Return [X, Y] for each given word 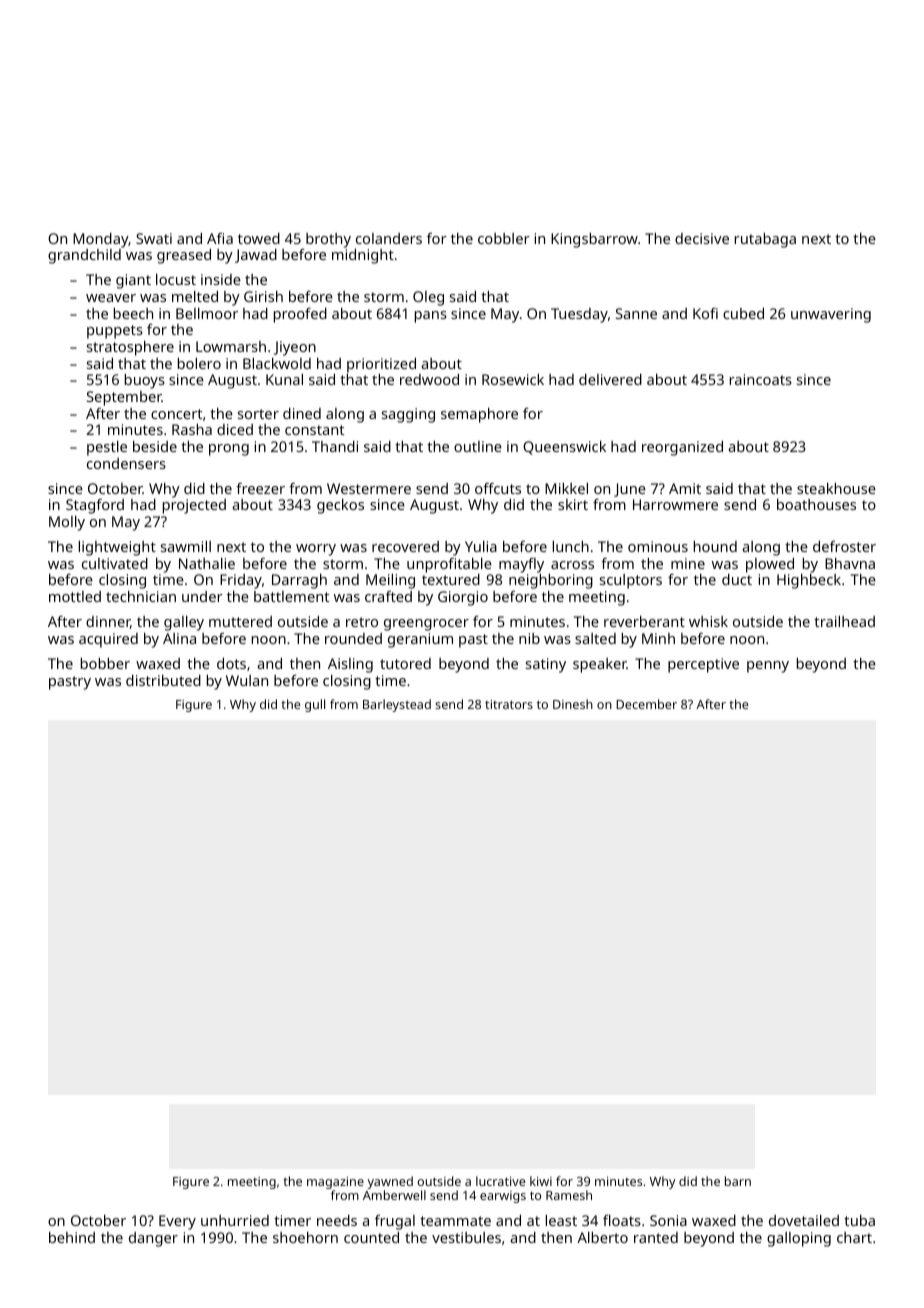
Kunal [284, 379]
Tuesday [579, 315]
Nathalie [207, 563]
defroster [844, 546]
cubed [743, 313]
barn [738, 1181]
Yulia [481, 546]
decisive [702, 238]
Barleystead [397, 705]
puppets [115, 332]
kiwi [541, 1181]
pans [431, 317]
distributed [163, 680]
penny [768, 667]
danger [153, 1239]
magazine [335, 1183]
